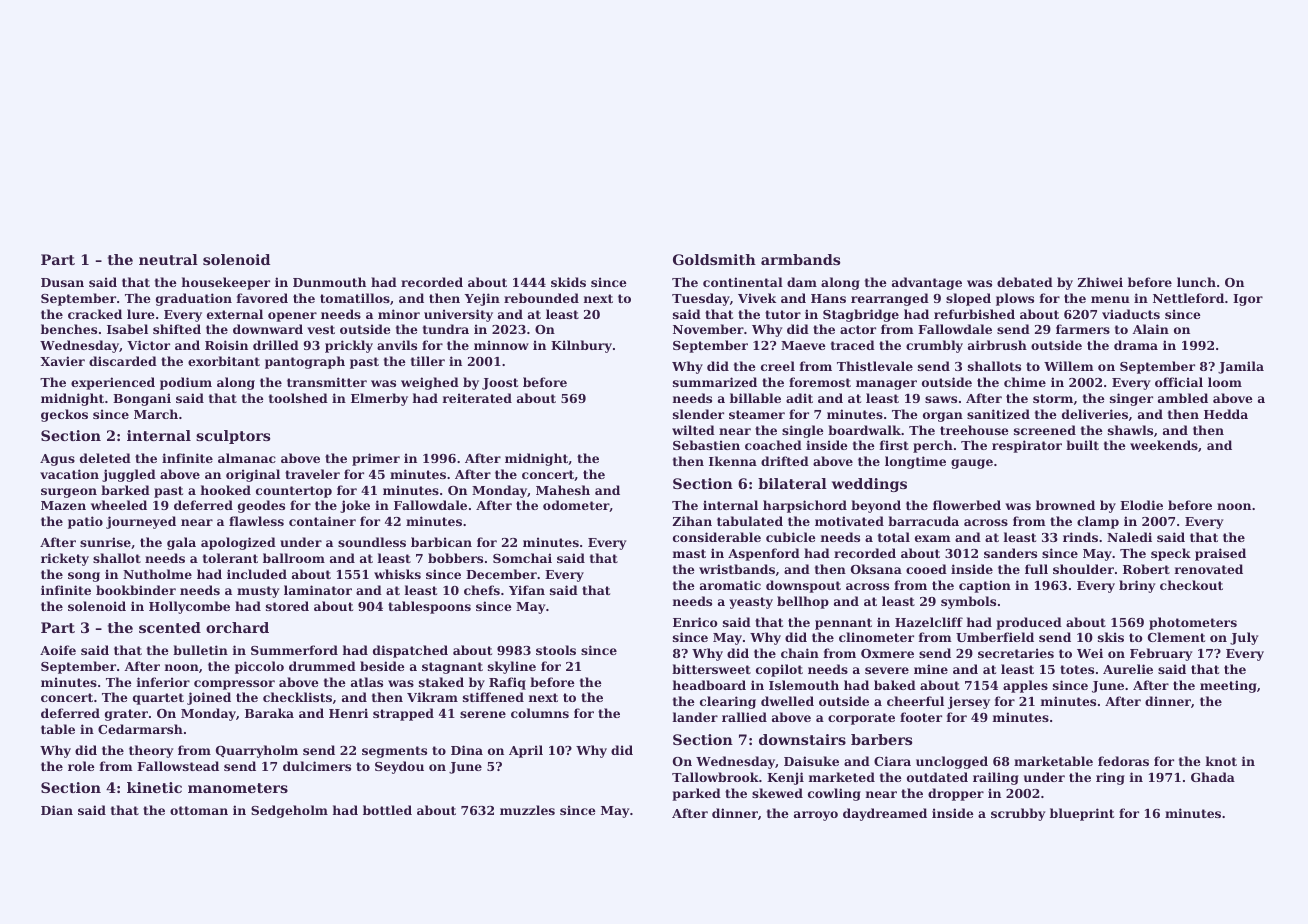 This screenshot has height=924, width=1308. Describe the element at coordinates (1018, 814) in the screenshot. I see `scrubby` at that location.
